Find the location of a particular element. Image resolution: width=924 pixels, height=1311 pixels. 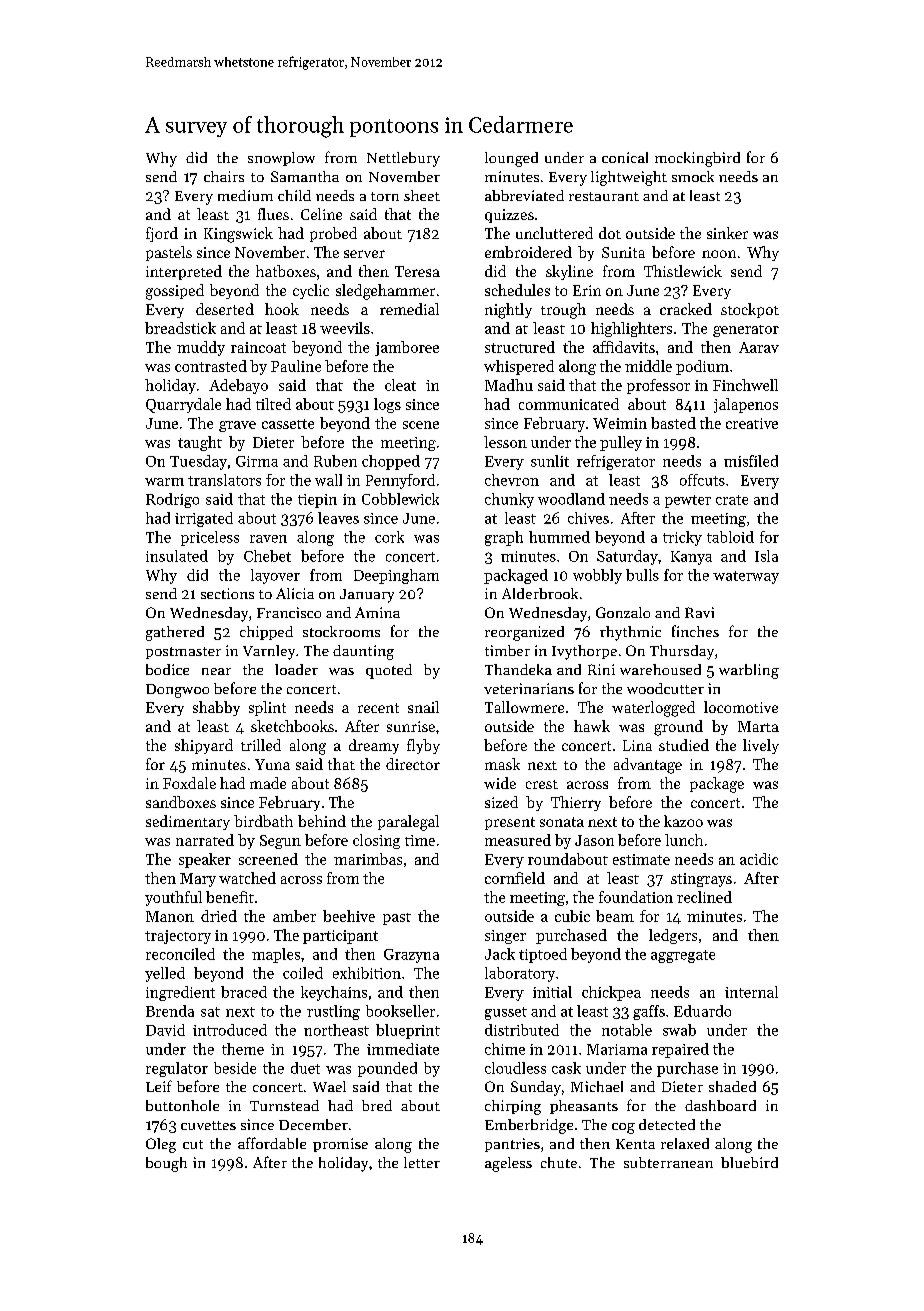

promise is located at coordinates (340, 1145).
